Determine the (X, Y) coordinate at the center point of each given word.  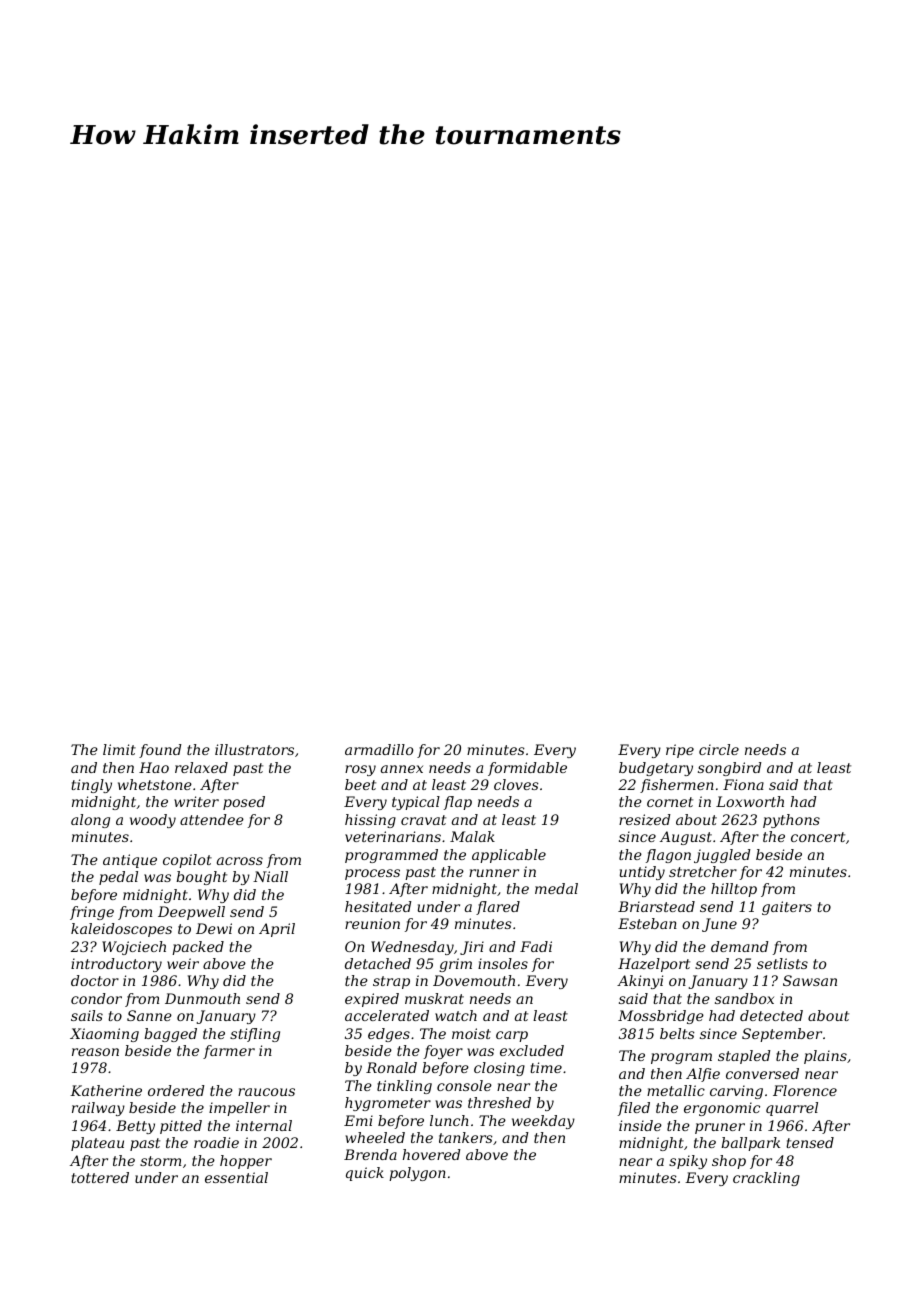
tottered (100, 1177)
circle (719, 749)
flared (498, 908)
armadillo (379, 749)
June (719, 925)
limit (119, 749)
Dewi (214, 928)
